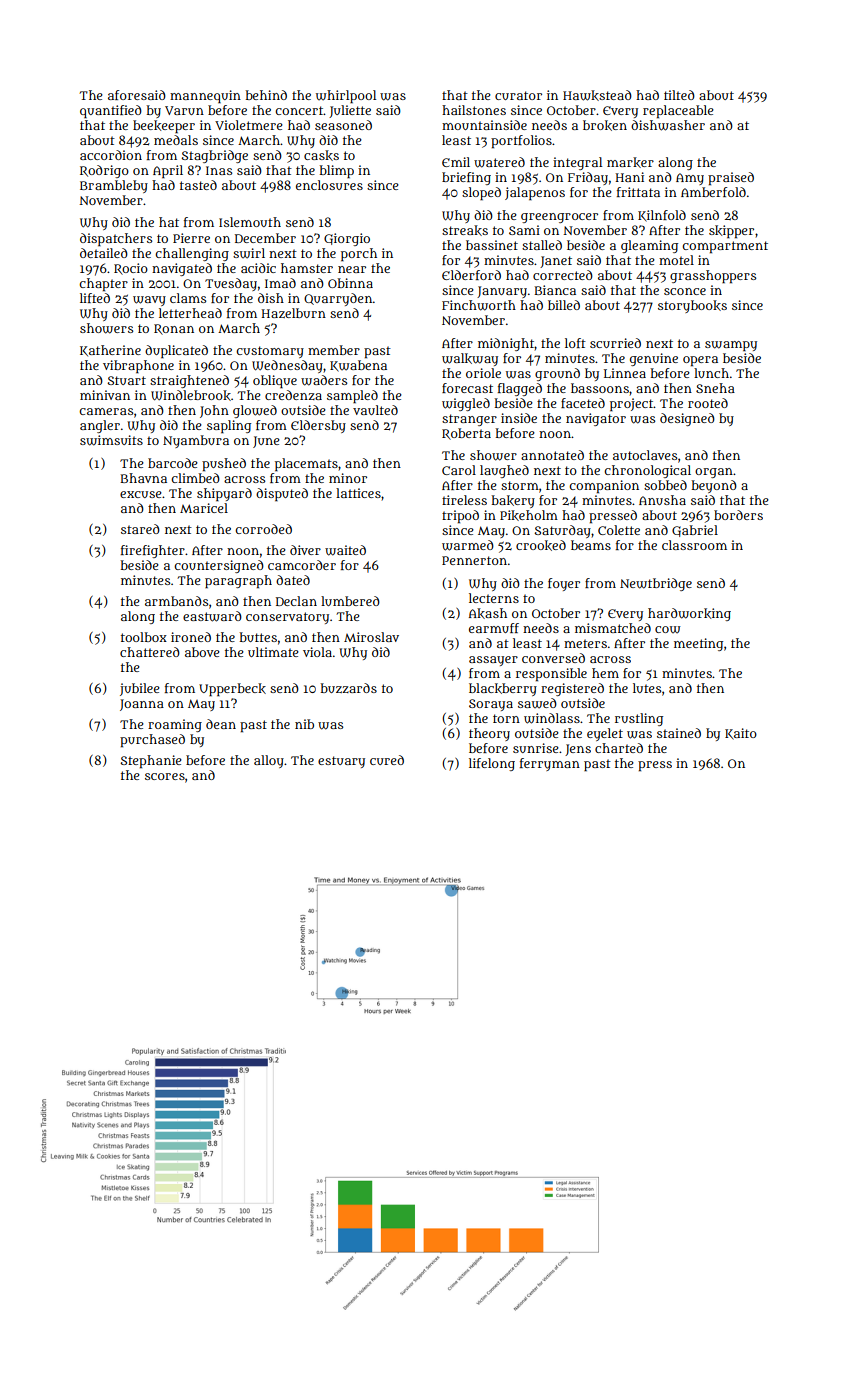 The width and height of the page is (849, 1400). What do you see at coordinates (176, 140) in the page?
I see `medals` at bounding box center [176, 140].
